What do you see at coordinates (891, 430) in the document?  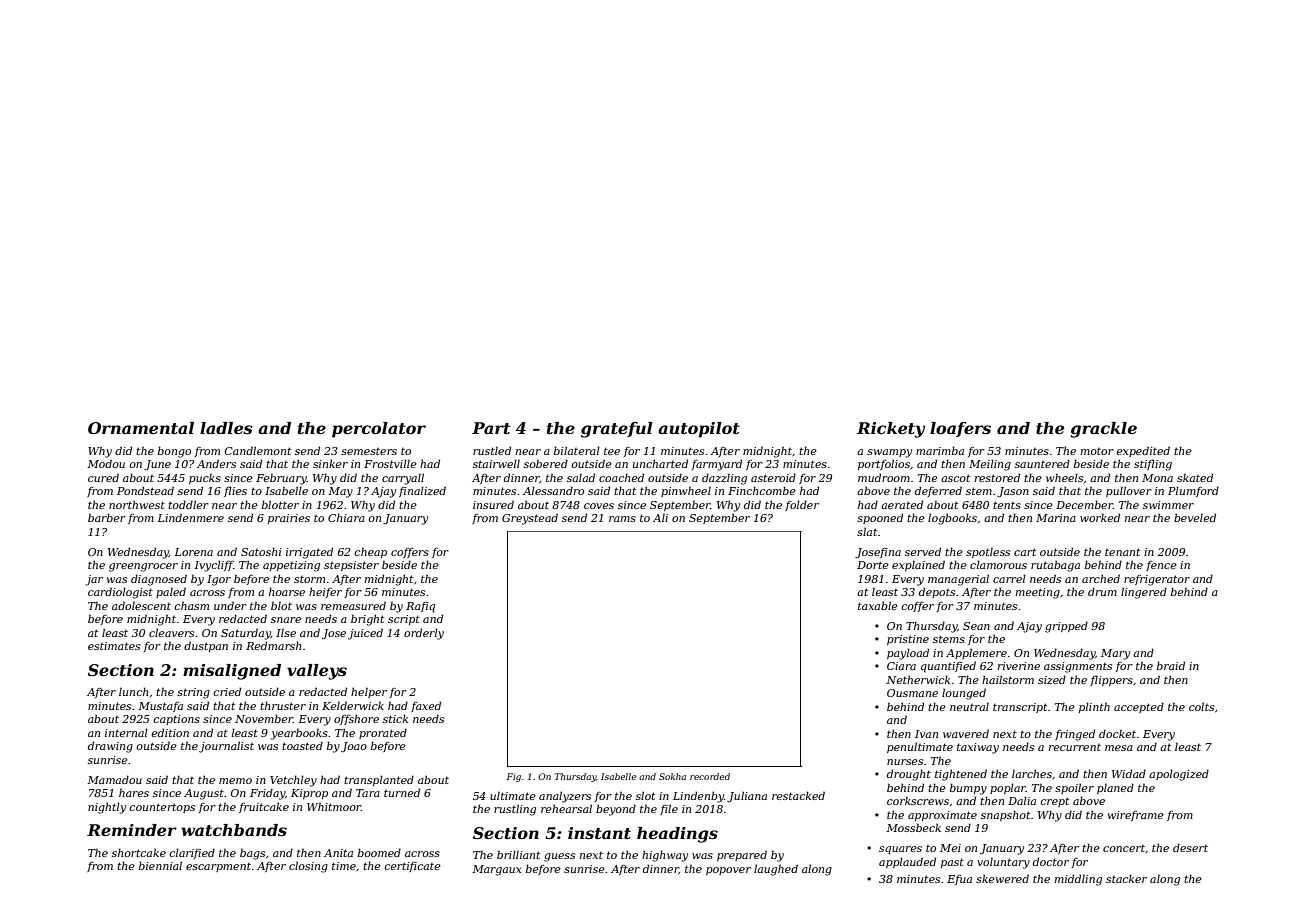 I see `Rickety` at bounding box center [891, 430].
